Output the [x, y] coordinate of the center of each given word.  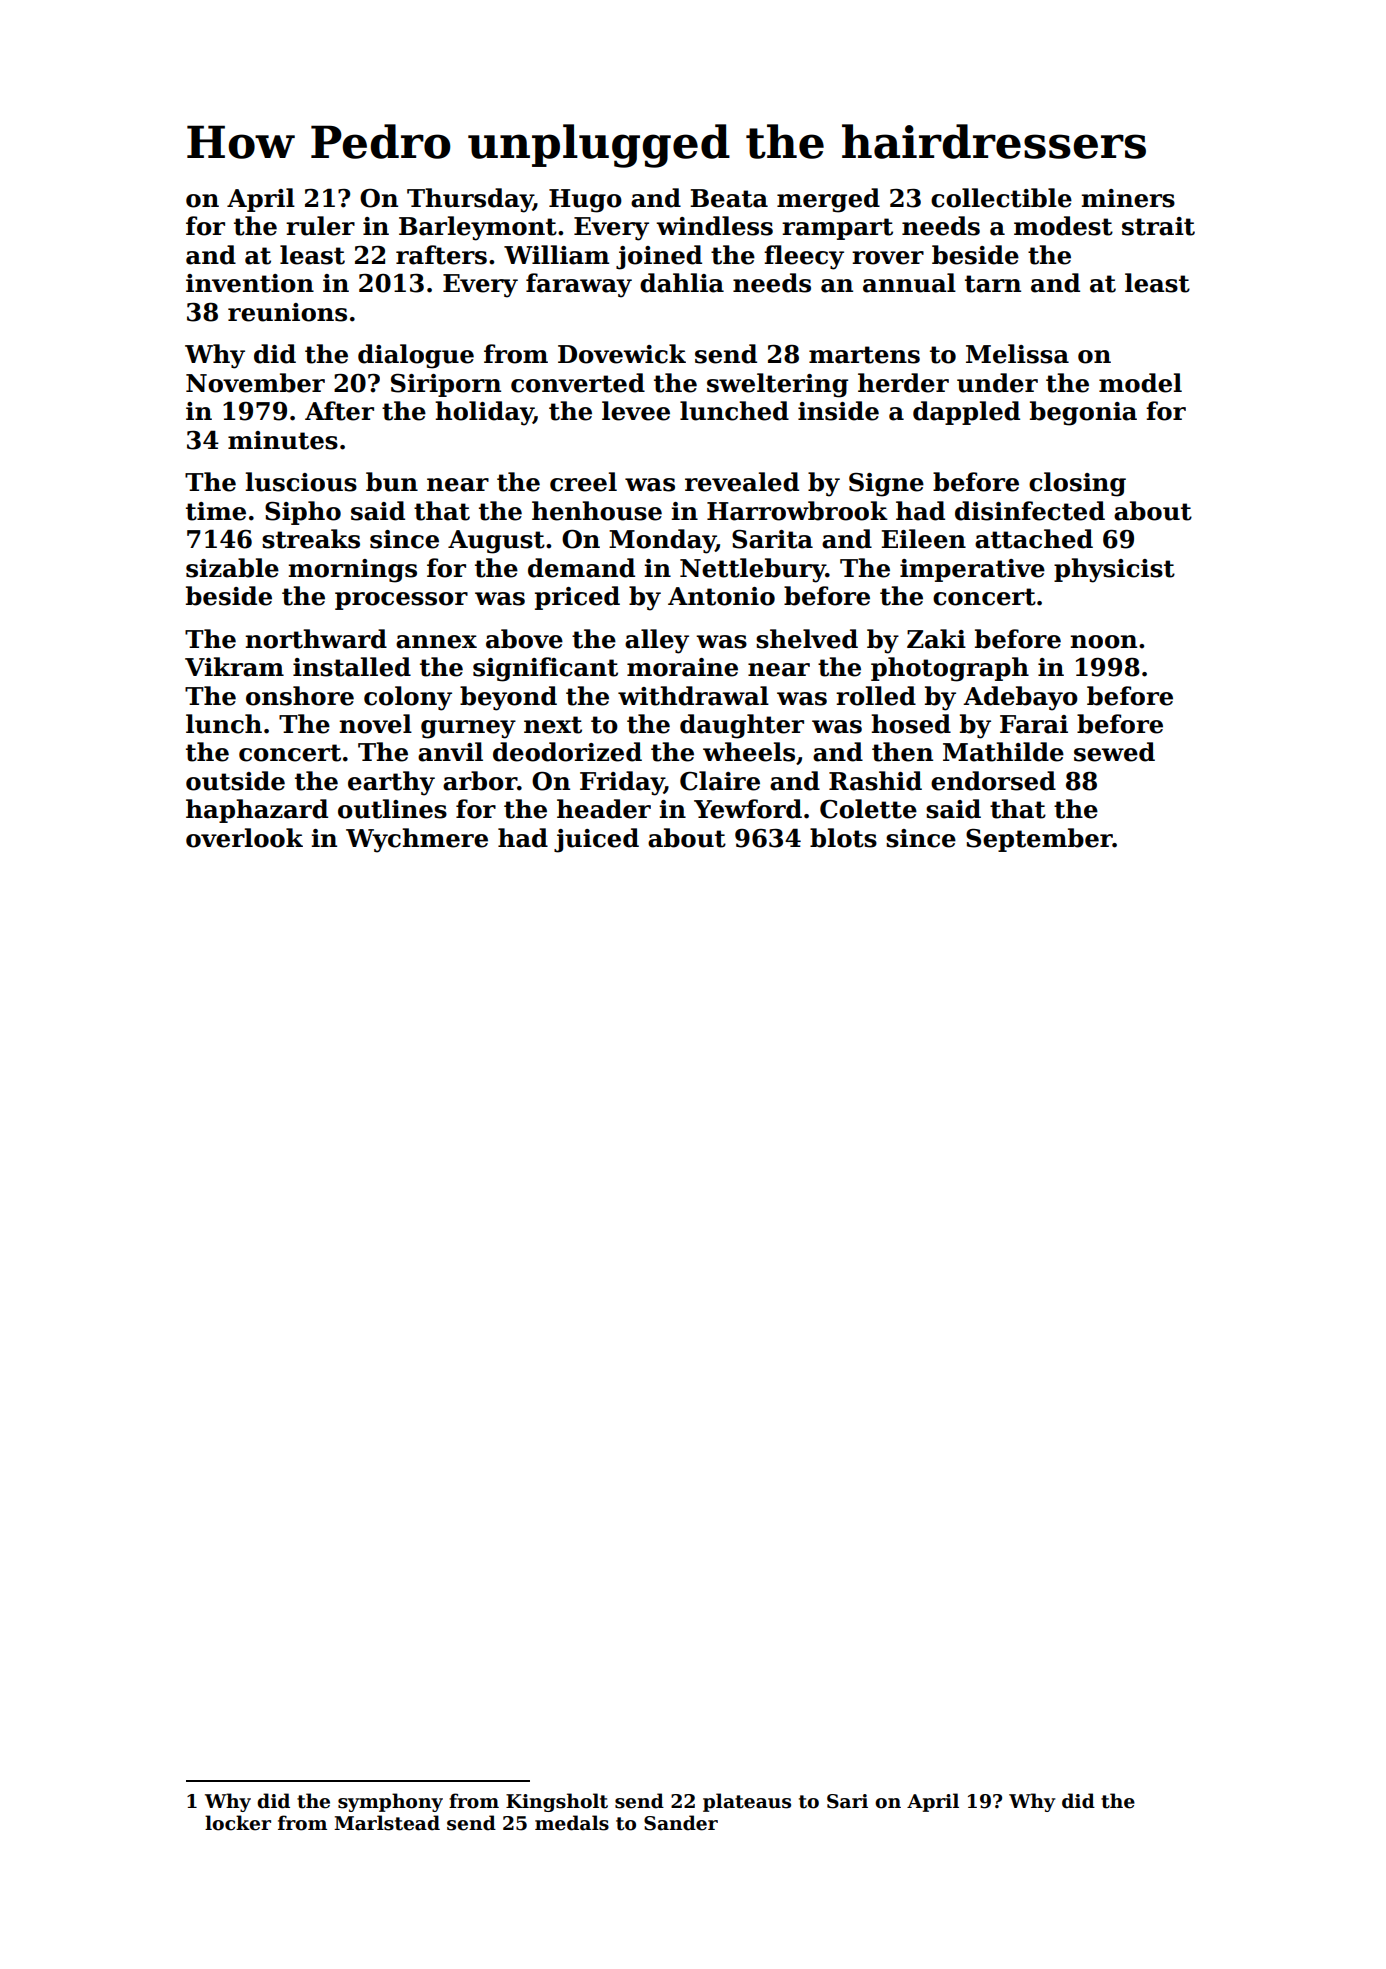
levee [636, 411]
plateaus [747, 1802]
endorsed [993, 781]
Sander [681, 1823]
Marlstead [387, 1823]
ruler [320, 226]
